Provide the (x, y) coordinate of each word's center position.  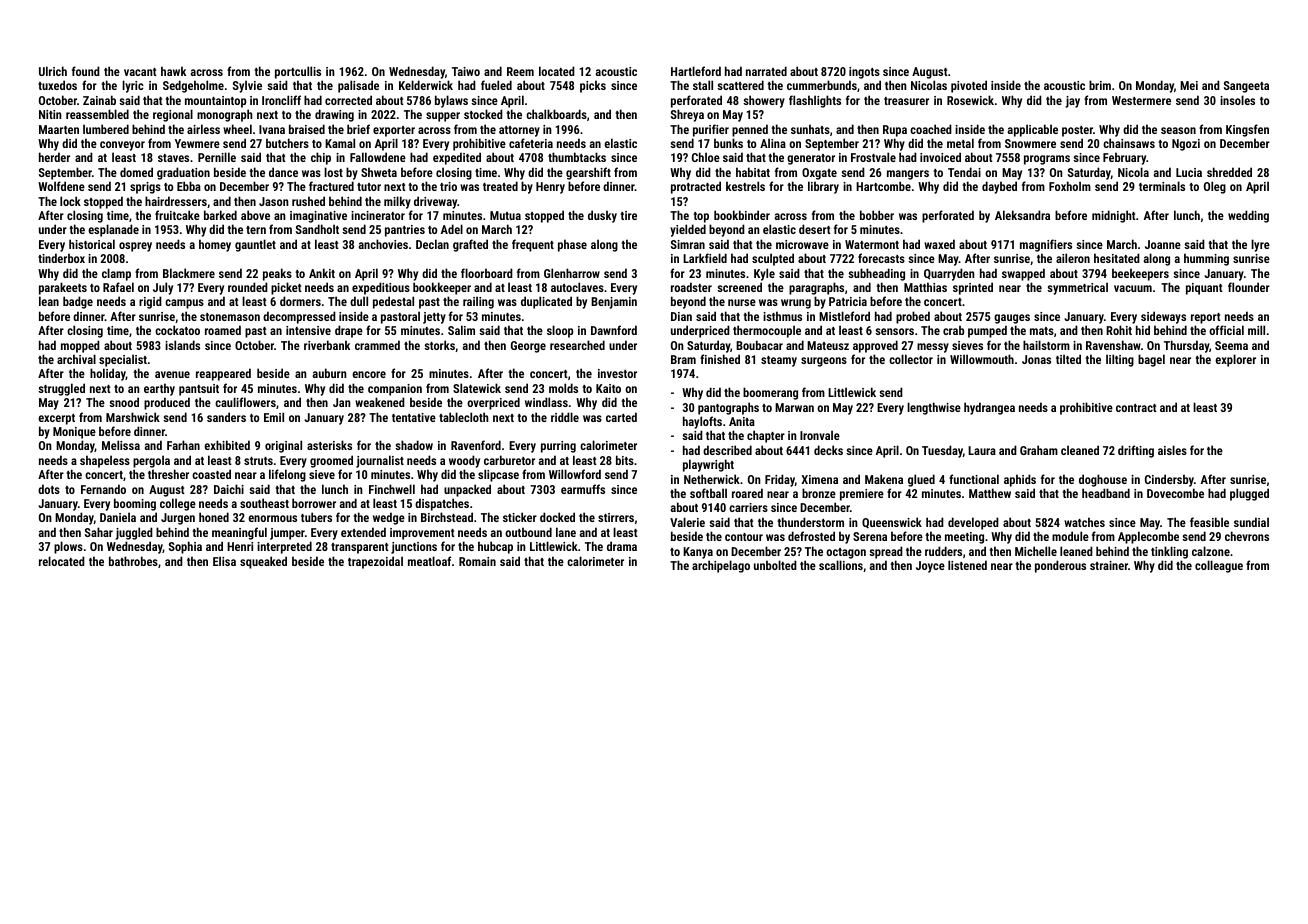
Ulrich (53, 71)
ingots (864, 73)
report (1206, 318)
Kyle (764, 274)
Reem (520, 71)
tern (256, 230)
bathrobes (133, 561)
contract (1136, 408)
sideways (1163, 317)
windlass (546, 402)
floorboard (487, 273)
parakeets (63, 288)
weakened (380, 402)
